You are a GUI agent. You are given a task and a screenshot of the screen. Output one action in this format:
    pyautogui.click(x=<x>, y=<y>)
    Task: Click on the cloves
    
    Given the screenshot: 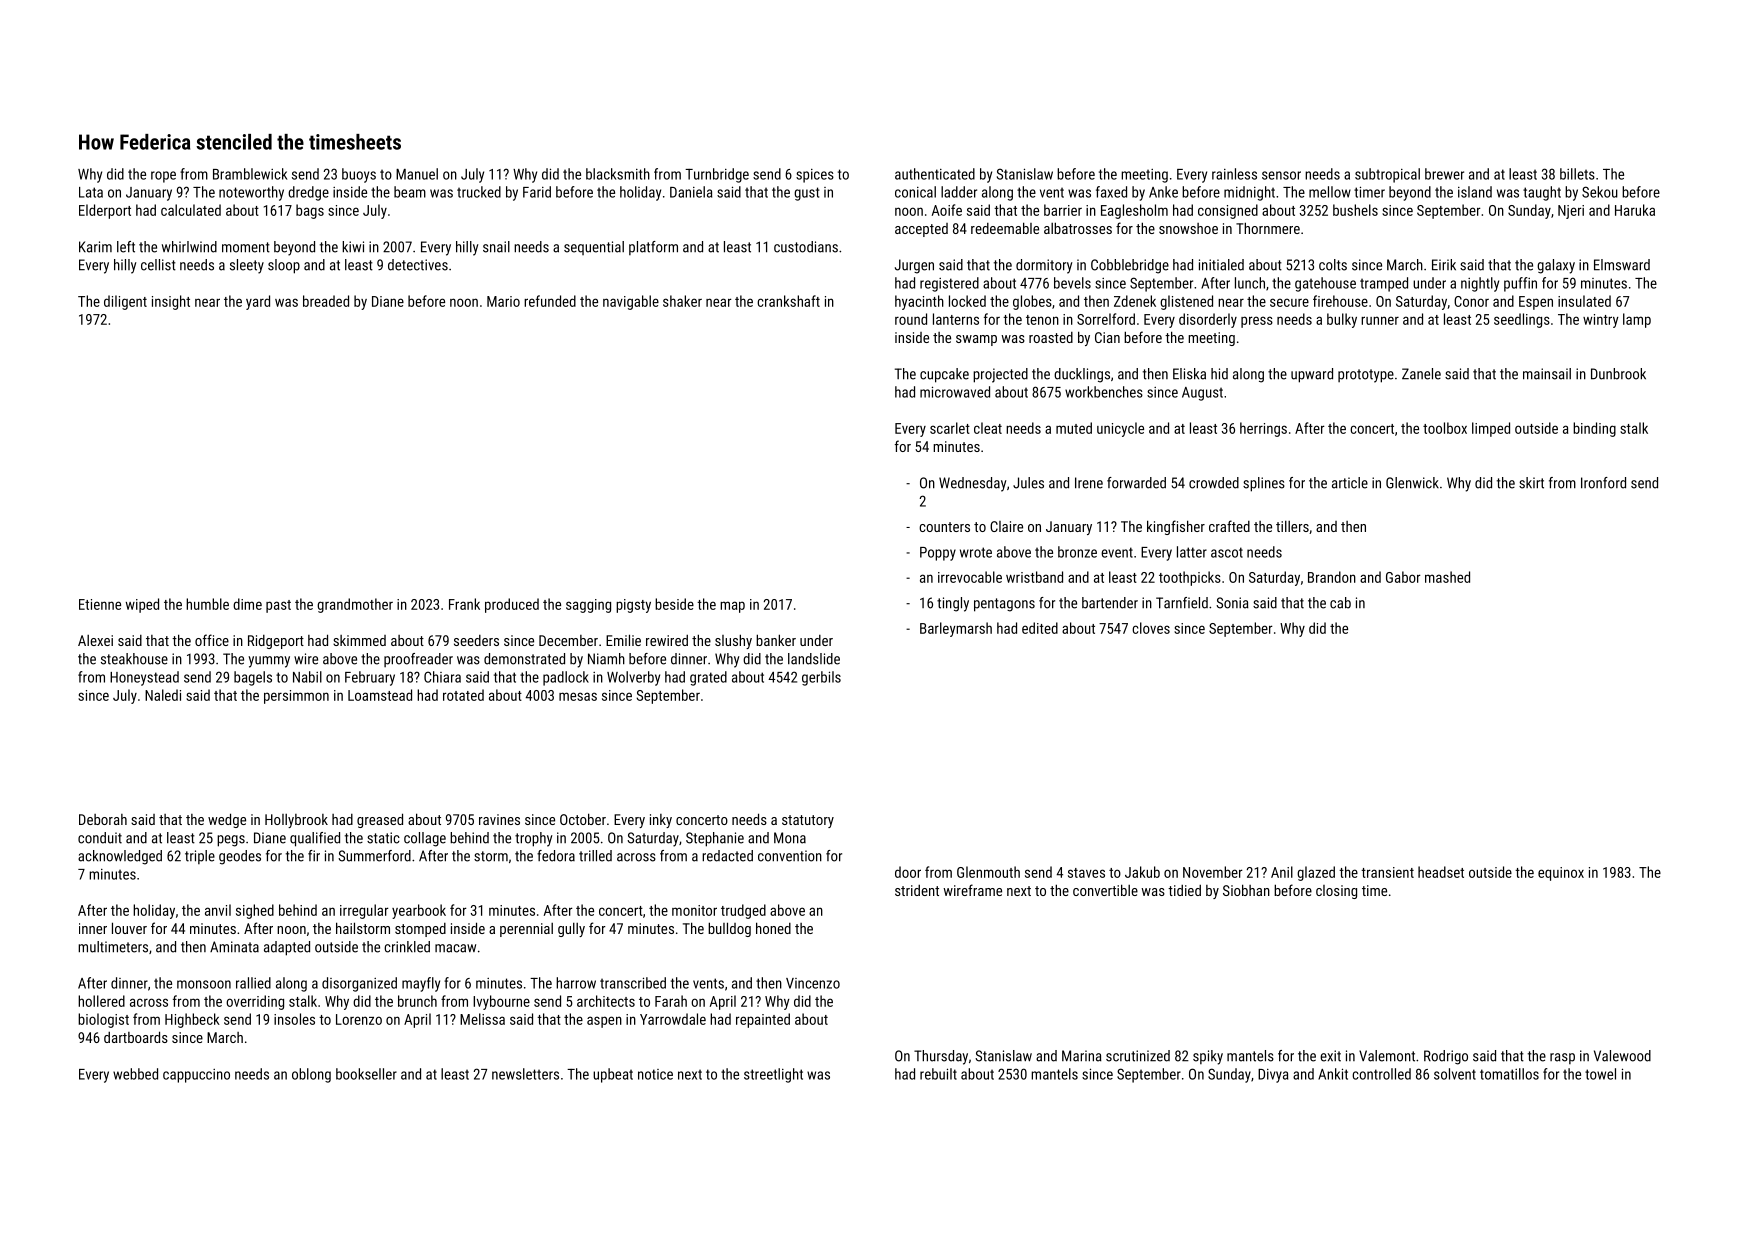 What is the action you would take?
    pyautogui.click(x=1151, y=628)
